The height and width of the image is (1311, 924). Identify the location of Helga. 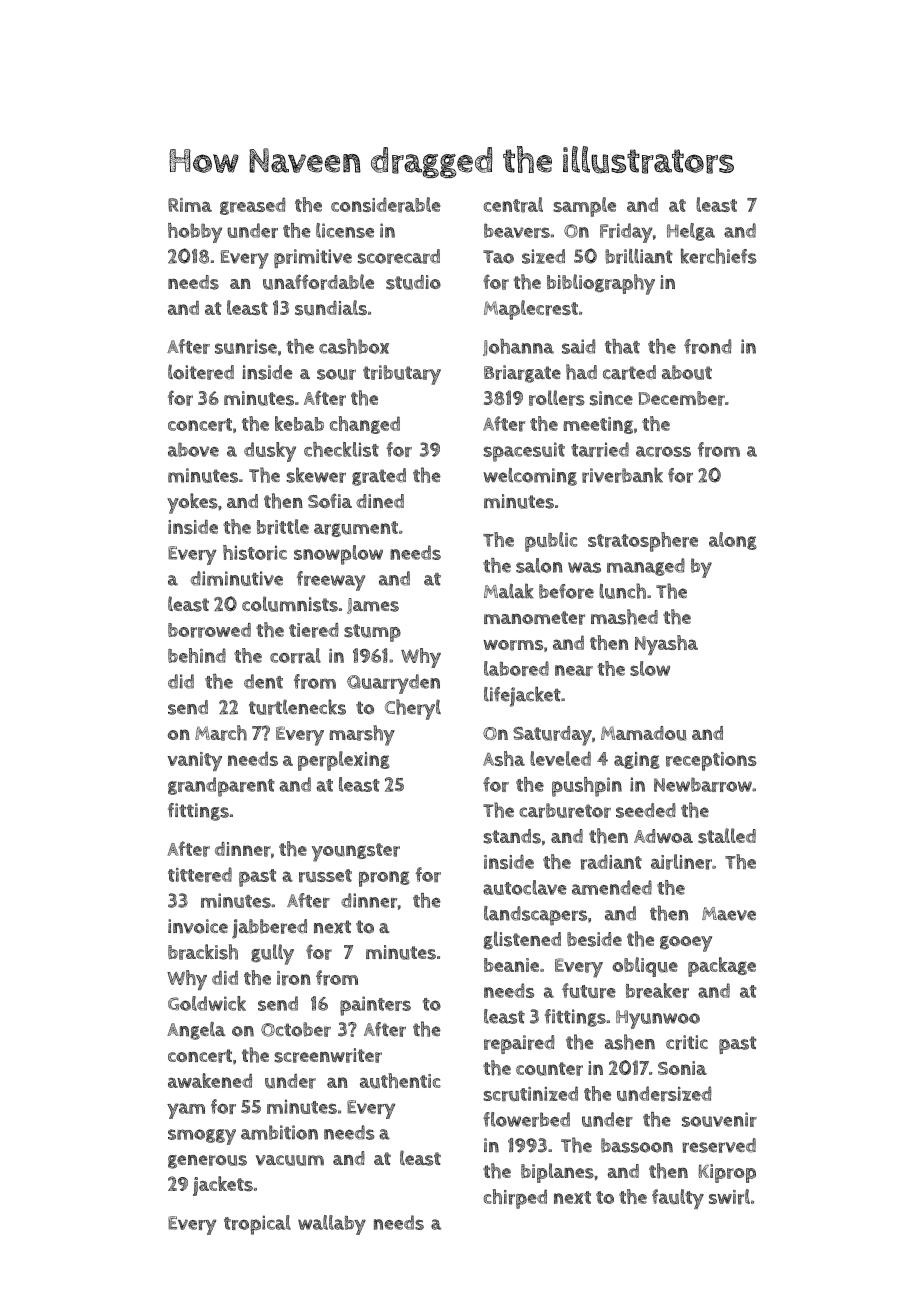
(691, 232).
